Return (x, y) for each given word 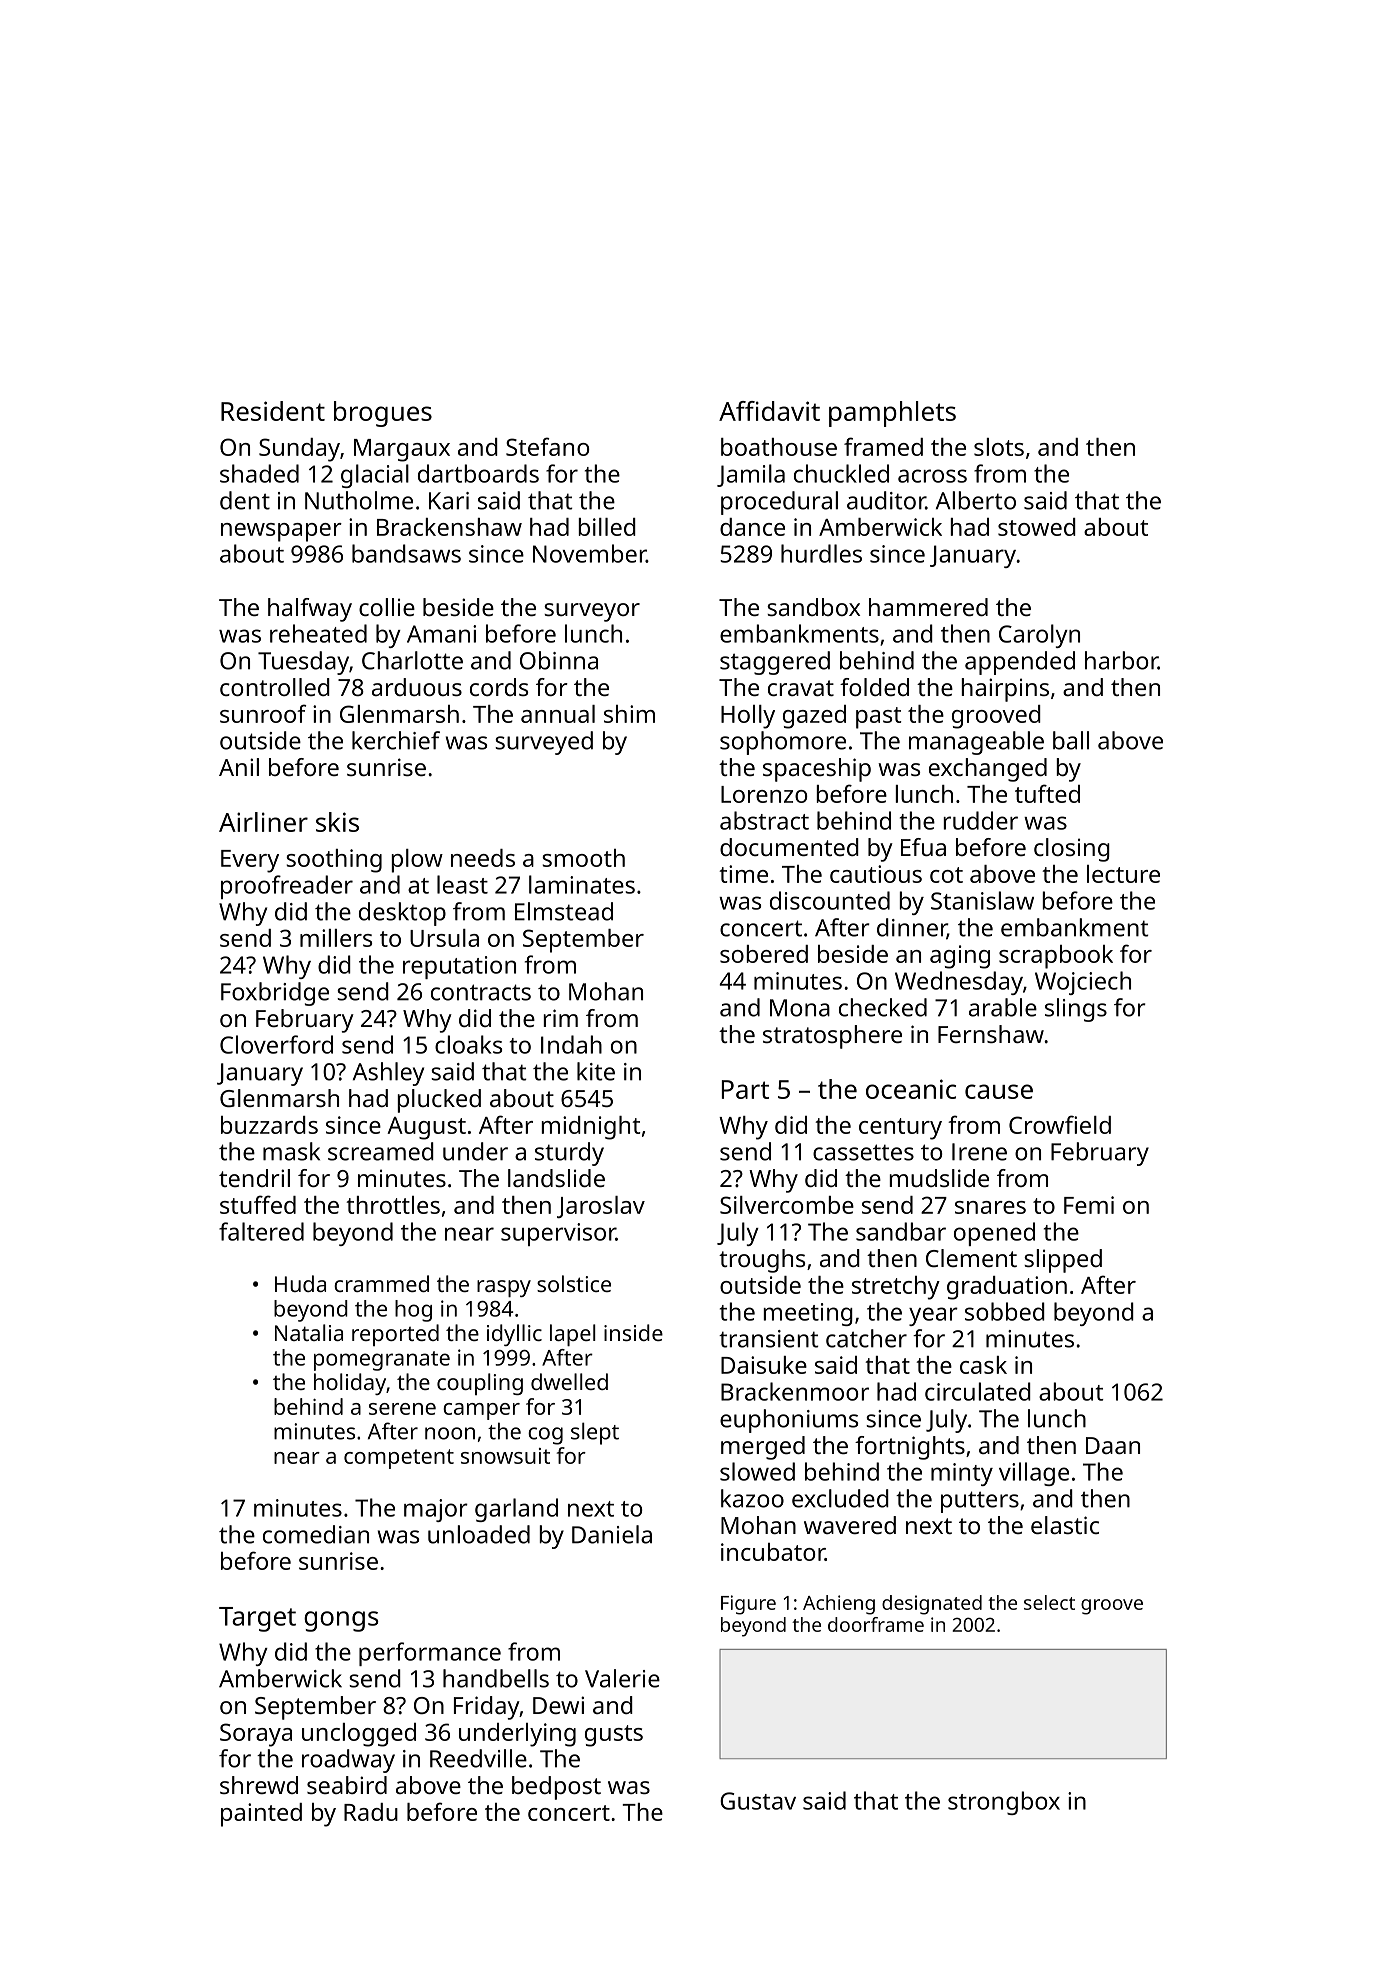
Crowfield (1060, 1124)
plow (417, 861)
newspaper (281, 532)
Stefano (548, 446)
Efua (923, 847)
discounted (830, 900)
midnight (591, 1128)
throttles (393, 1205)
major (436, 1510)
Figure (748, 1605)
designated (932, 1605)
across (932, 476)
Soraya (256, 1735)
